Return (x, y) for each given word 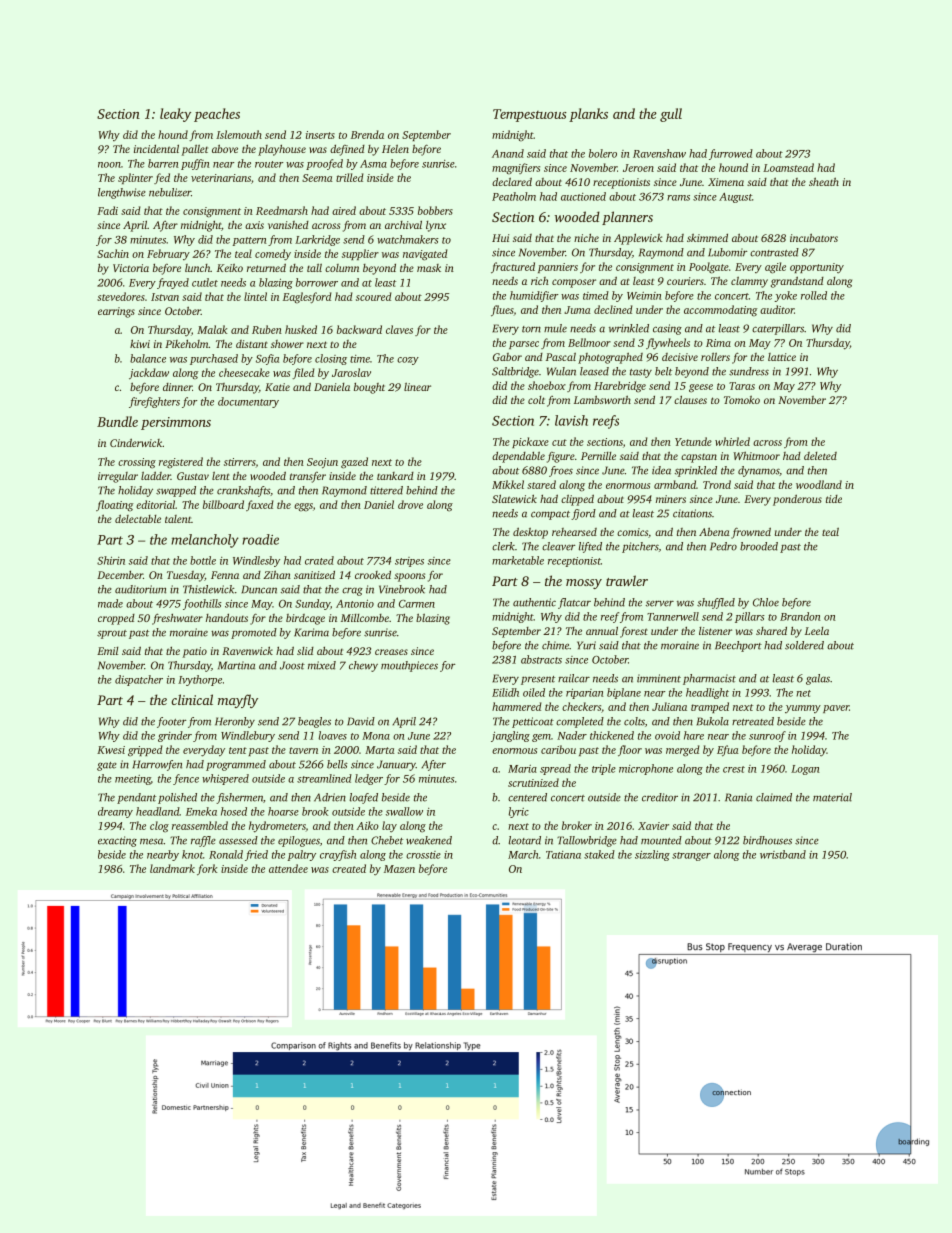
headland (157, 811)
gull (671, 115)
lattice (782, 357)
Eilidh (505, 692)
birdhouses (767, 840)
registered (181, 463)
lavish (571, 420)
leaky (175, 115)
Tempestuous (530, 115)
